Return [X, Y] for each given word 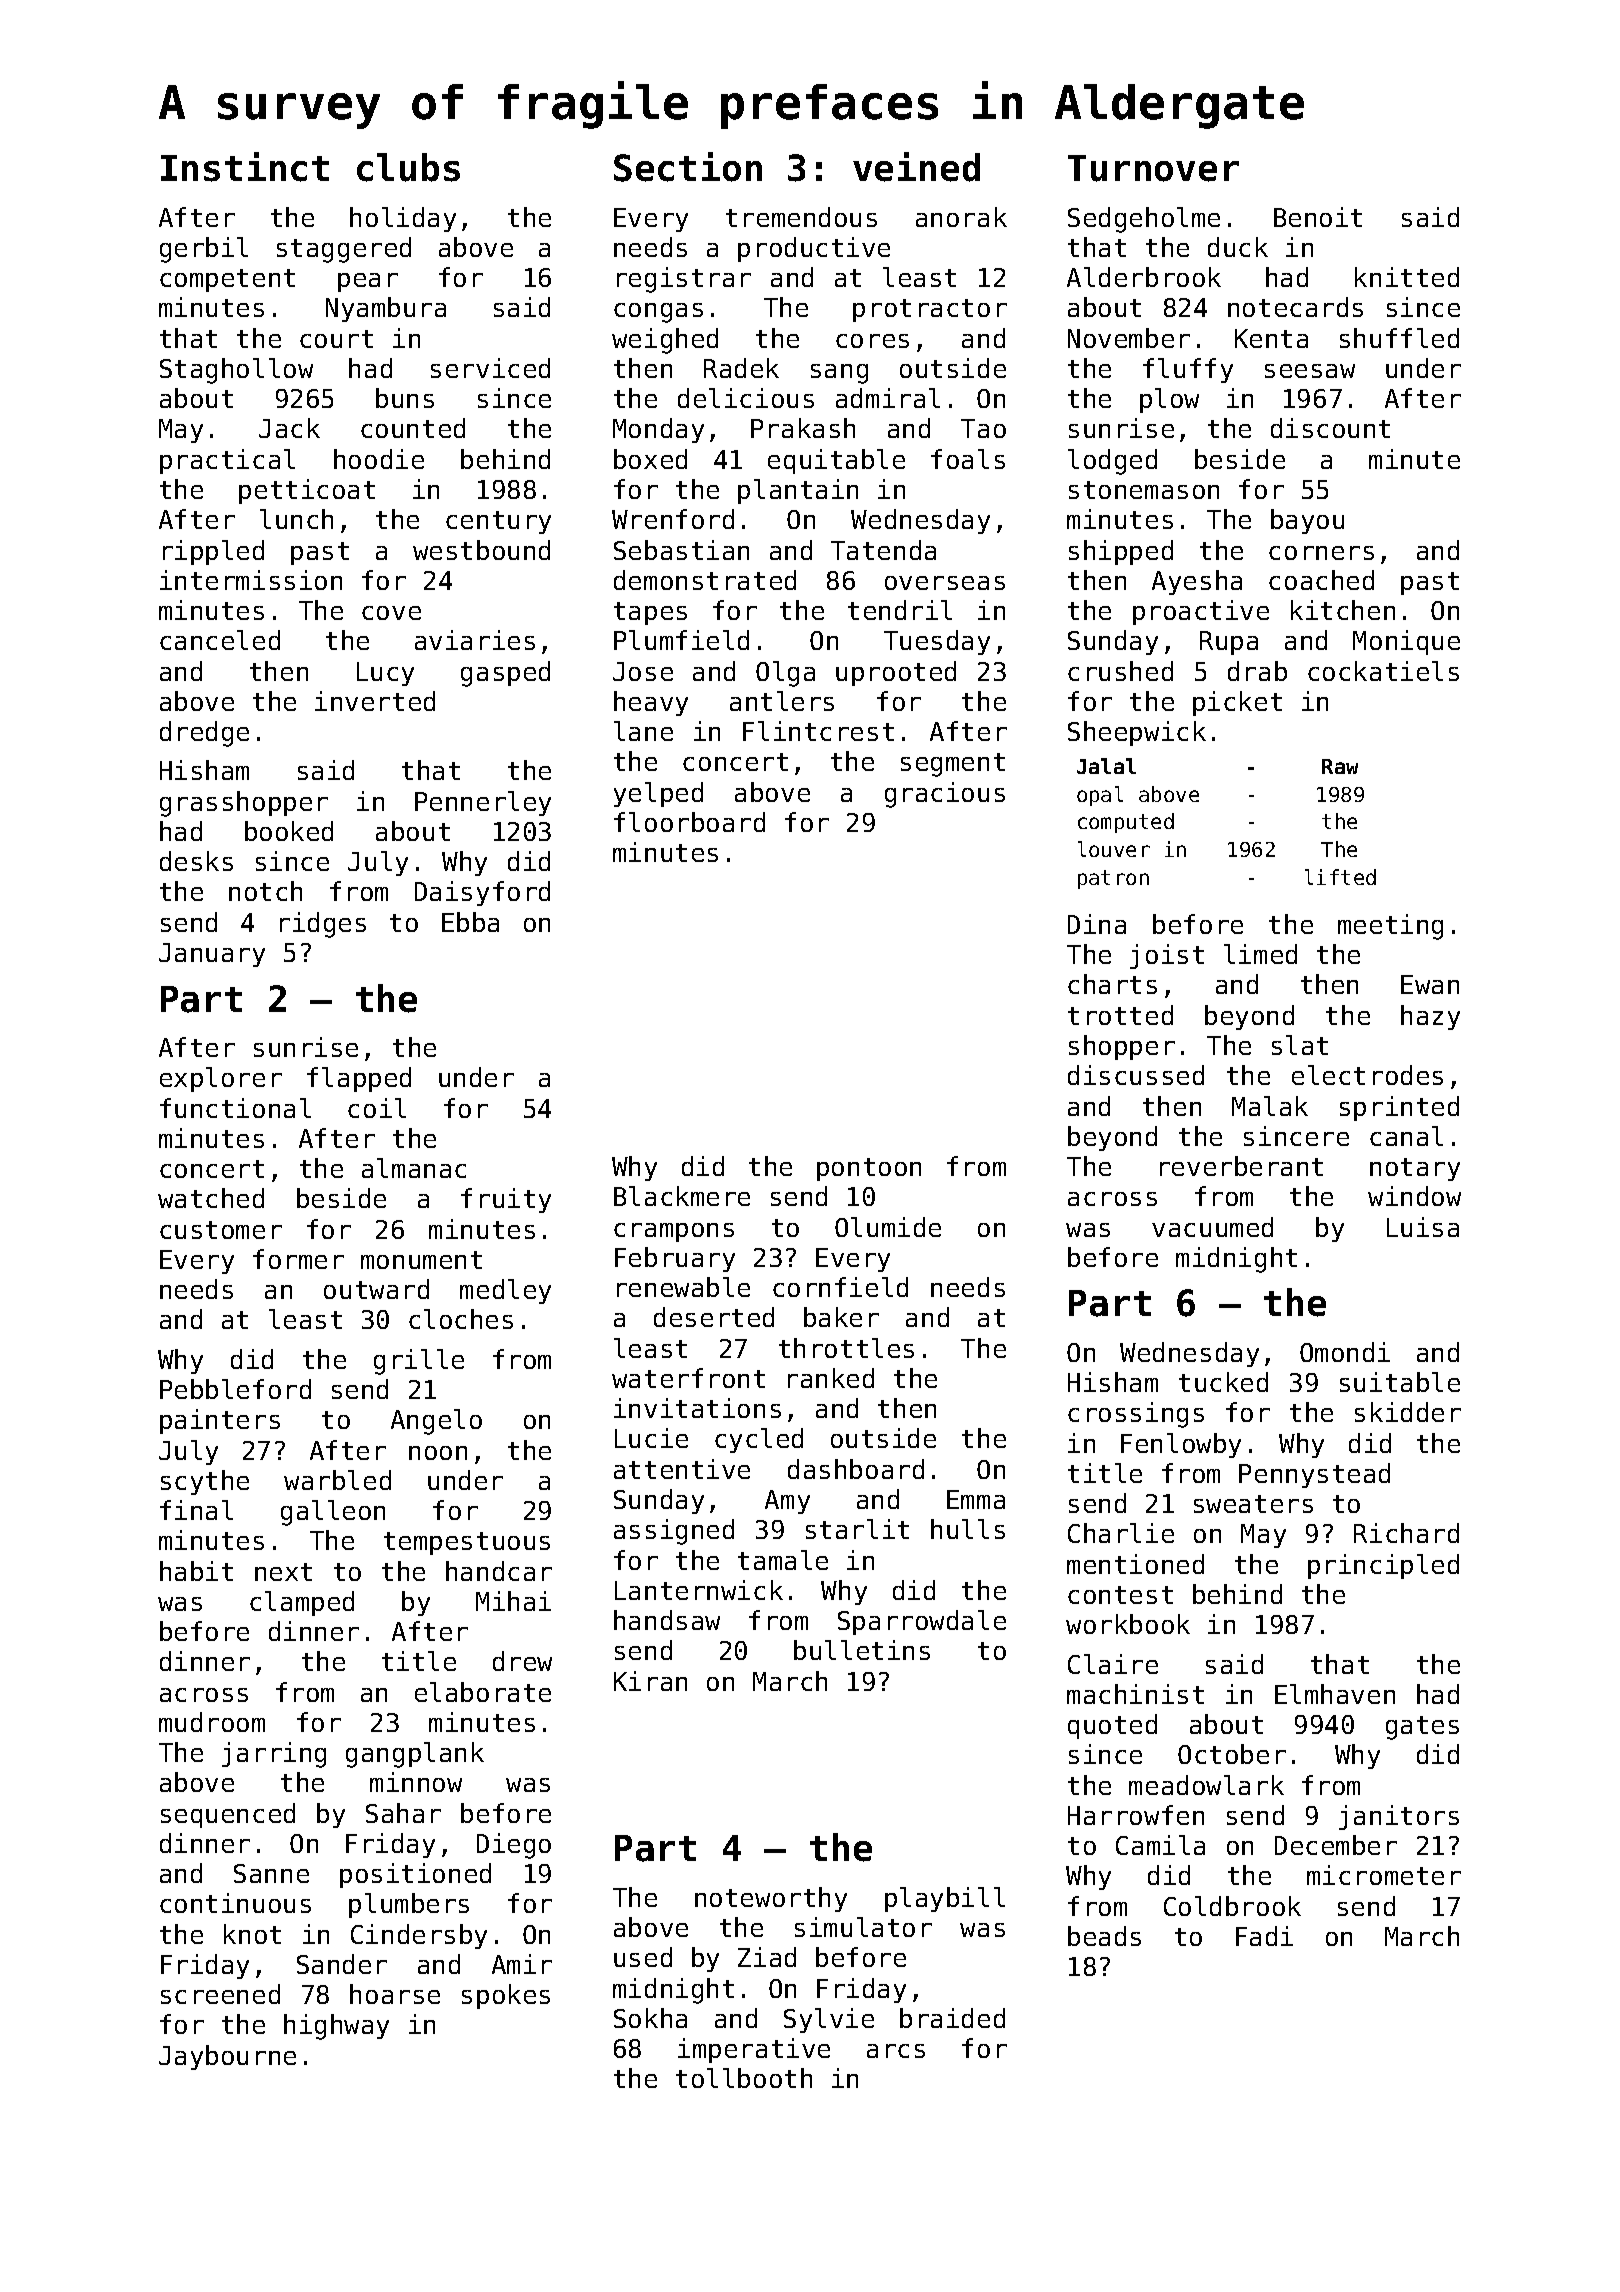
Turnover [1153, 168]
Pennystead [1314, 1475]
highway [336, 2027]
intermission [251, 580]
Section [688, 167]
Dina [1097, 924]
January [212, 955]
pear [368, 282]
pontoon [869, 1169]
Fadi [1264, 1936]
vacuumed [1212, 1227]
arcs [896, 2051]
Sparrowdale [922, 1622]
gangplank [415, 1755]
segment [953, 765]
